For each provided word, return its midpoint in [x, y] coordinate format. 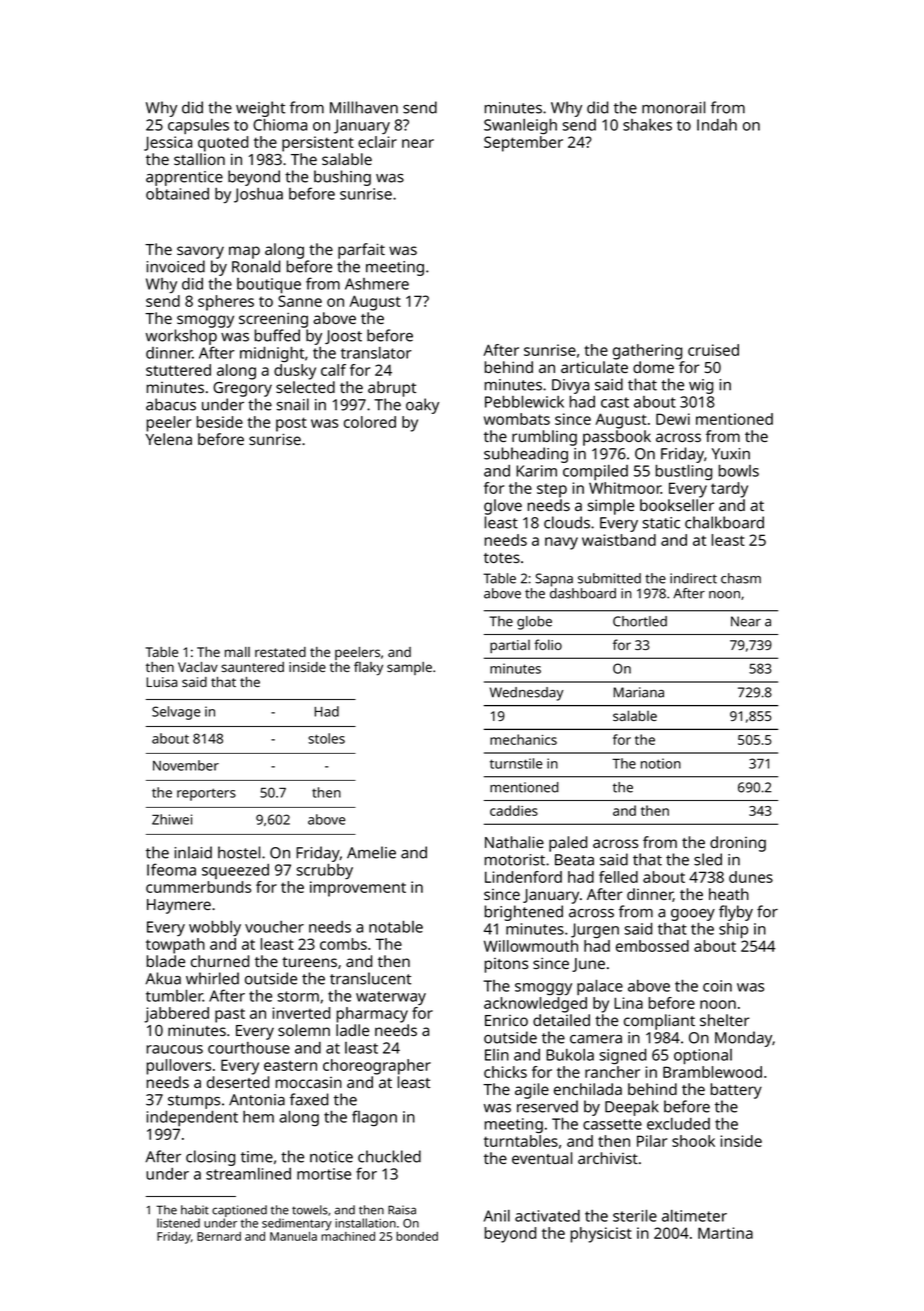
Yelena [169, 439]
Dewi [673, 419]
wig [701, 386]
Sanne [300, 301]
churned [220, 961]
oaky [422, 406]
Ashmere [377, 284]
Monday [744, 1039]
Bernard [219, 1236]
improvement [358, 889]
